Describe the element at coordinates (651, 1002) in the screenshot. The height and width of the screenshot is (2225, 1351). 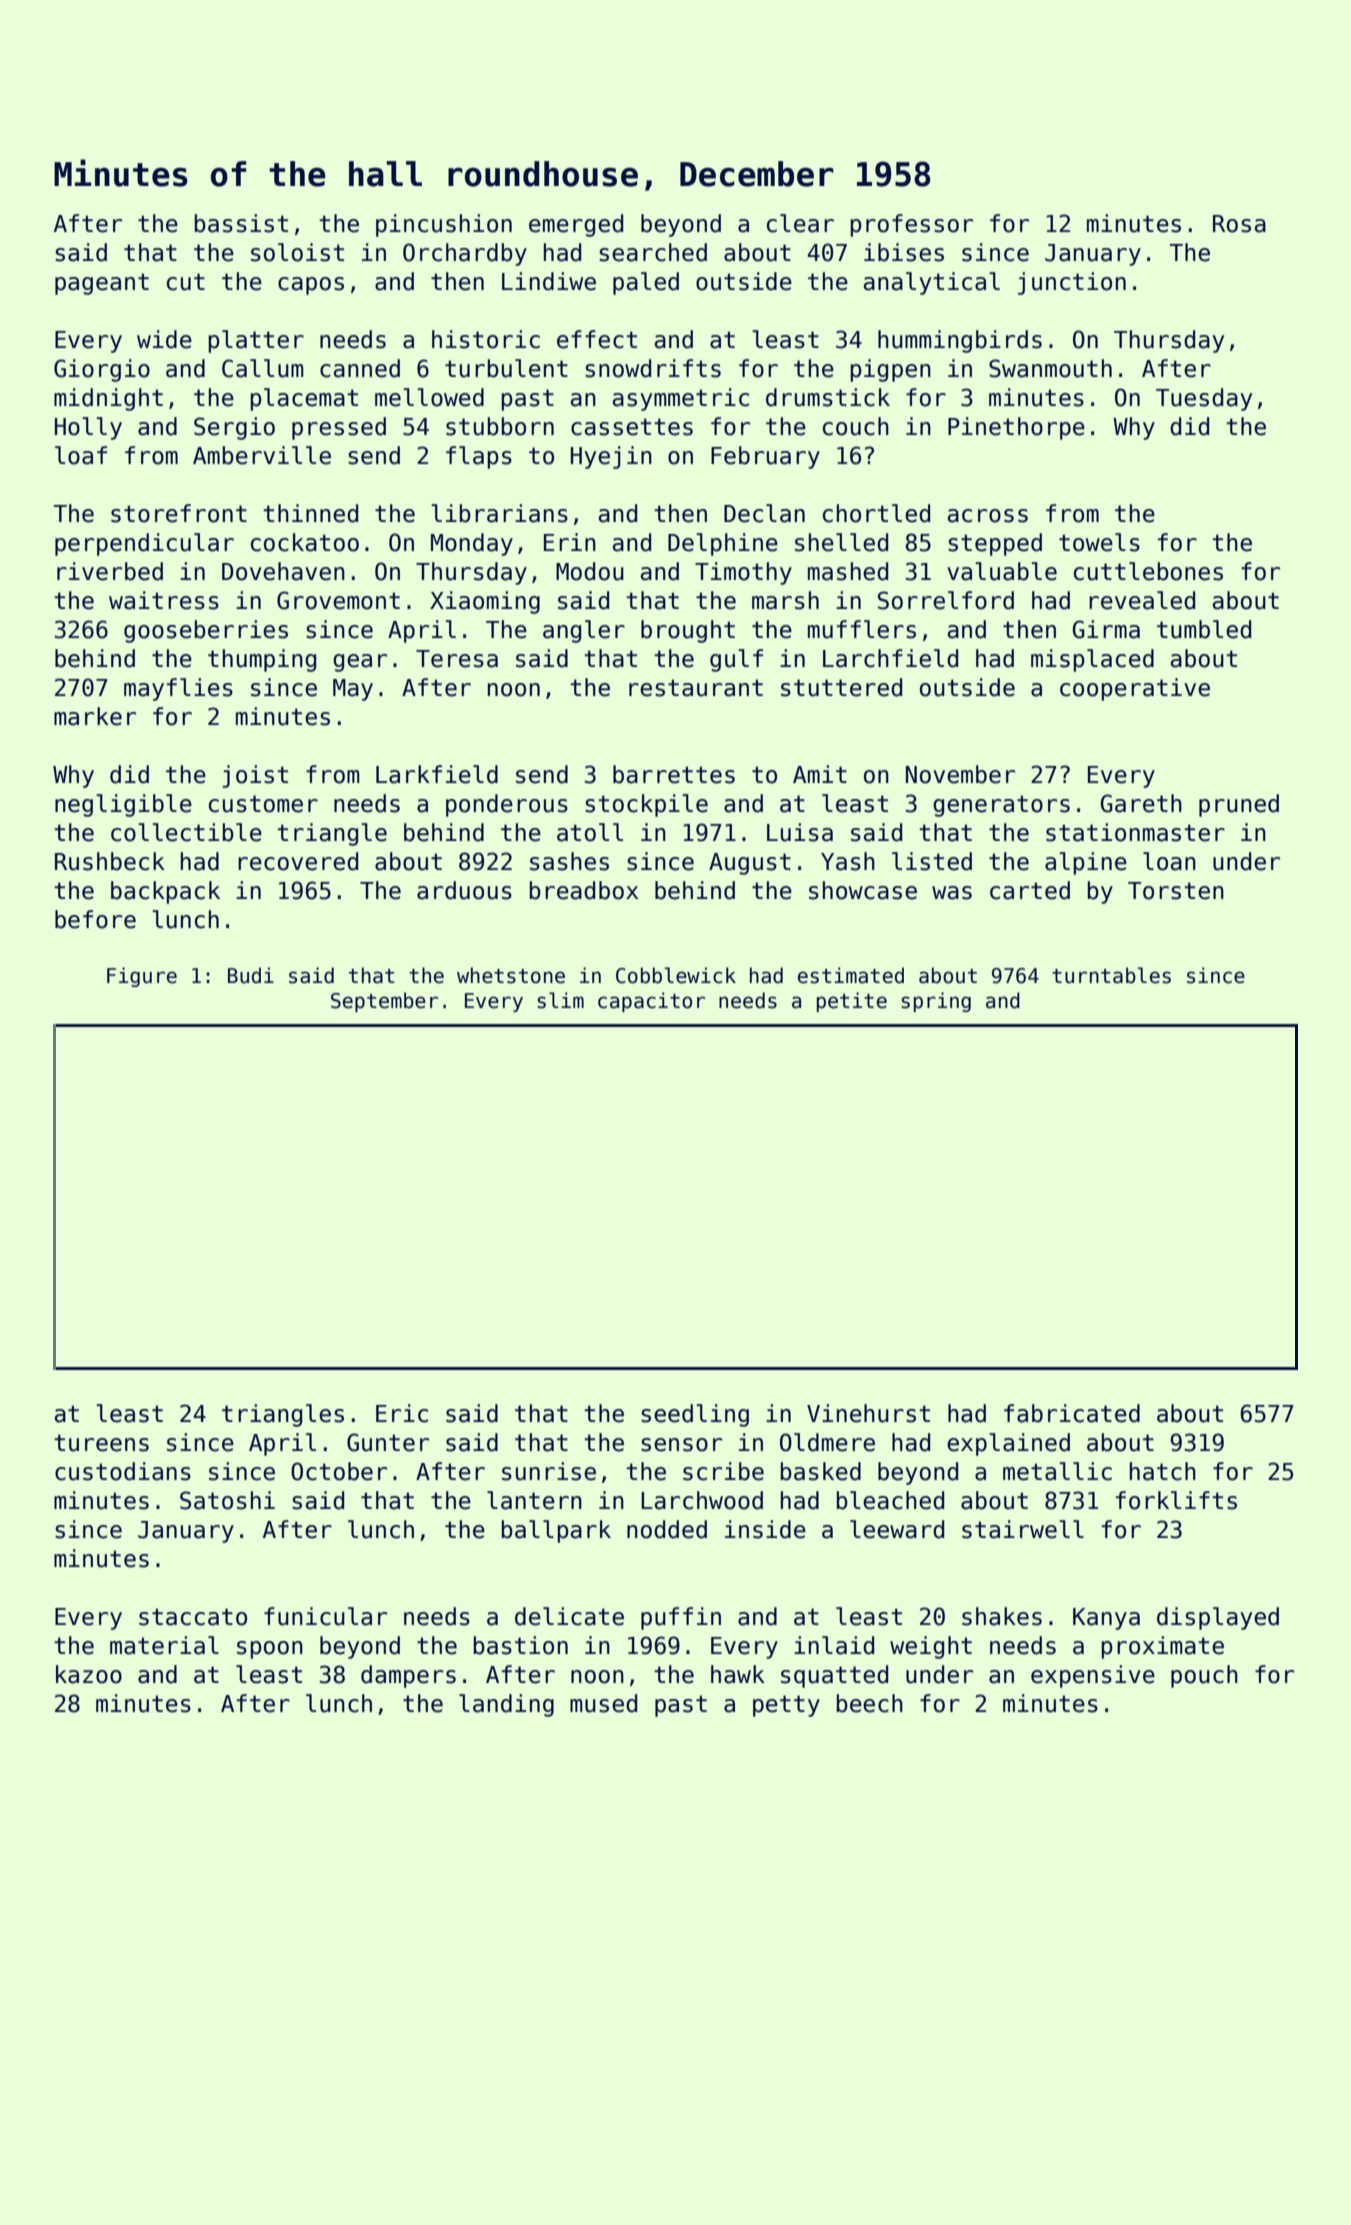
I see `capacitor` at that location.
